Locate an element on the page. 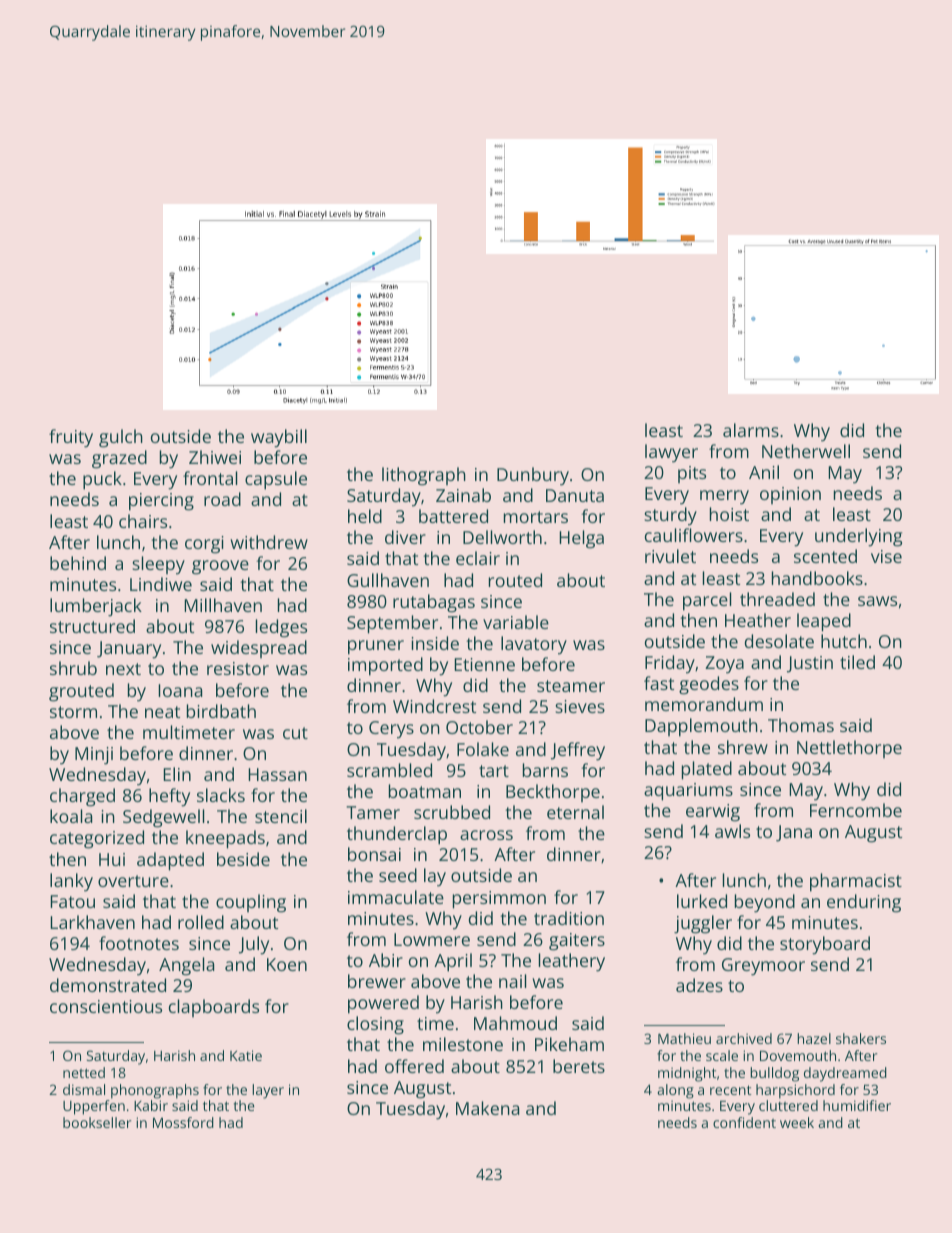 The width and height of the image is (952, 1233). vise is located at coordinates (886, 556).
